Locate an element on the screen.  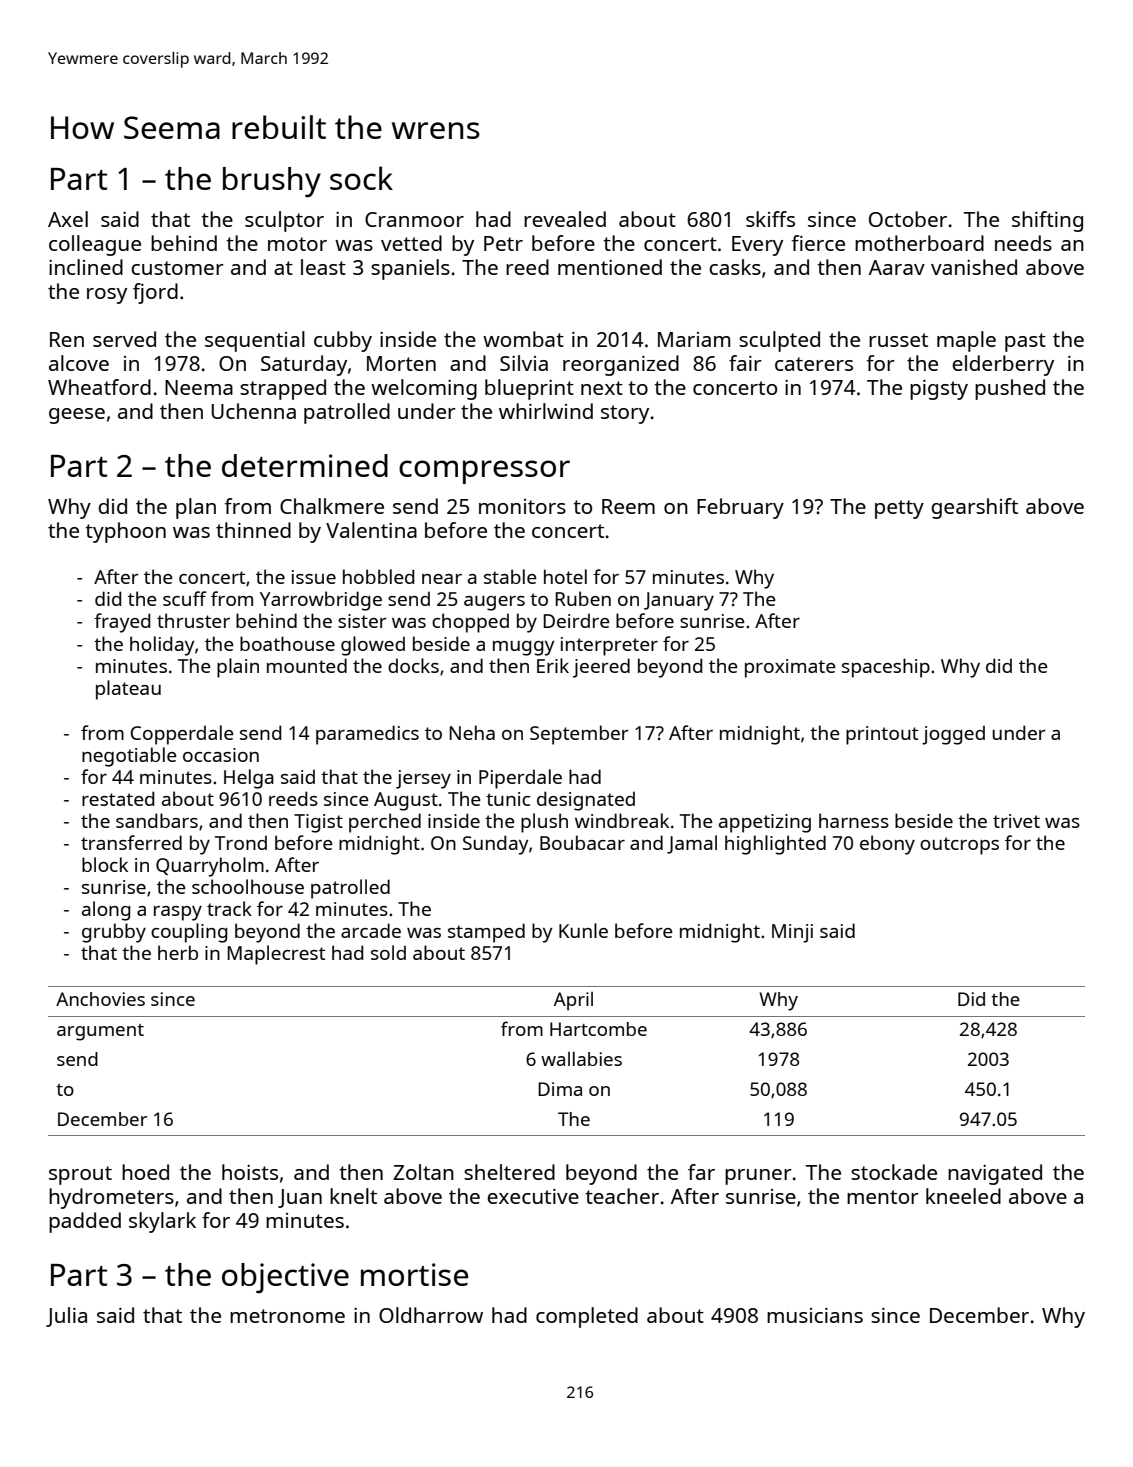
windbreak is located at coordinates (622, 820).
